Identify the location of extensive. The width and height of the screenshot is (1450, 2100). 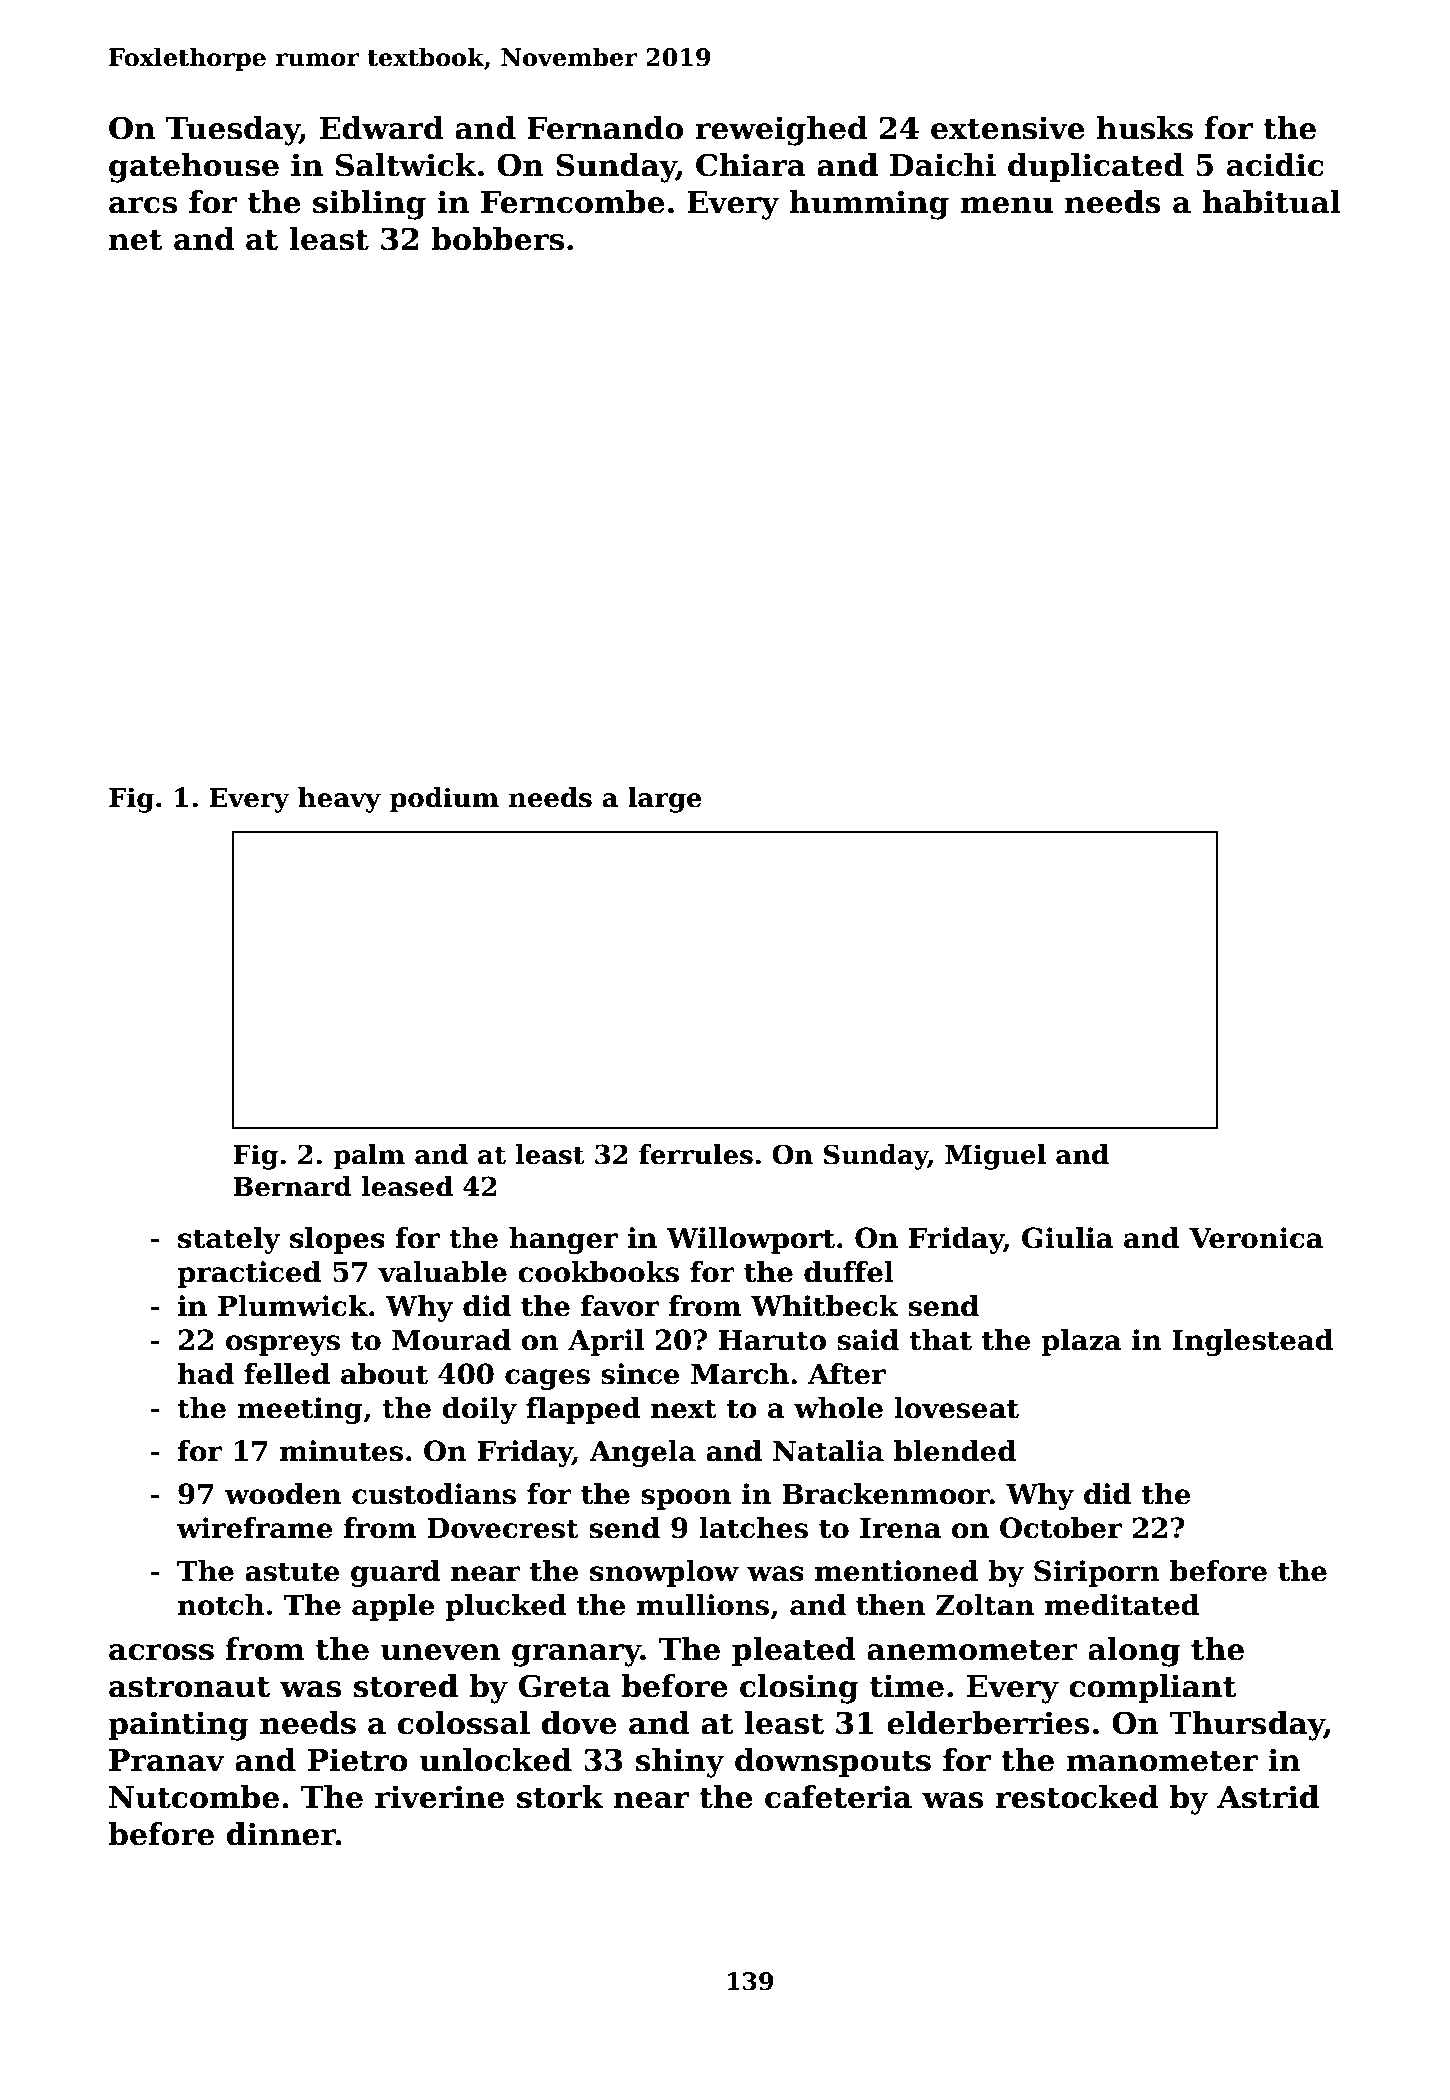
(1008, 128).
